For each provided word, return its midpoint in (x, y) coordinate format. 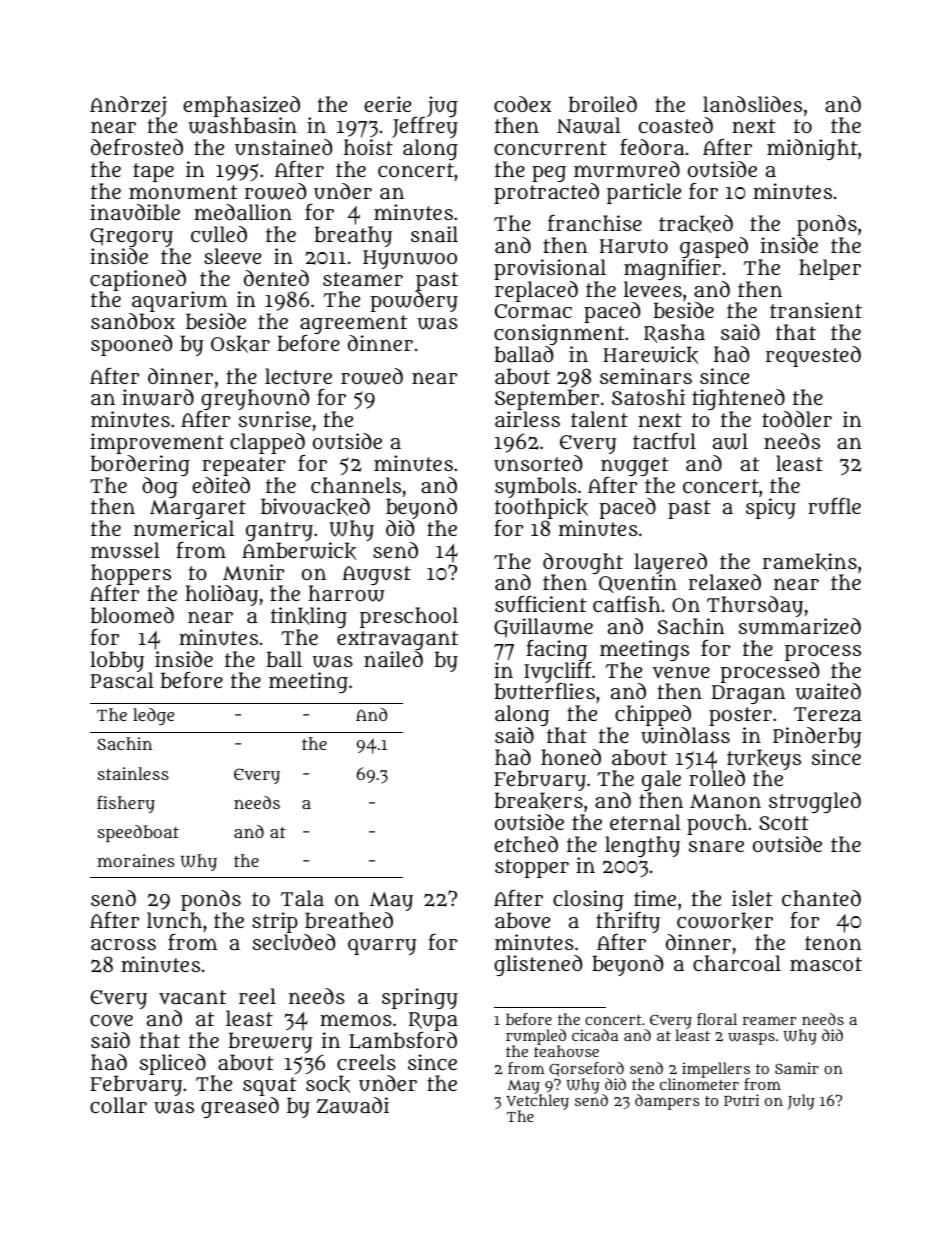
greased (240, 1107)
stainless (133, 773)
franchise (595, 223)
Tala (302, 898)
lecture (298, 376)
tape (153, 172)
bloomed (132, 615)
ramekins (810, 562)
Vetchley (537, 1102)
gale (661, 781)
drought (583, 564)
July (800, 1102)
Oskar (240, 344)
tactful (664, 441)
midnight (812, 149)
